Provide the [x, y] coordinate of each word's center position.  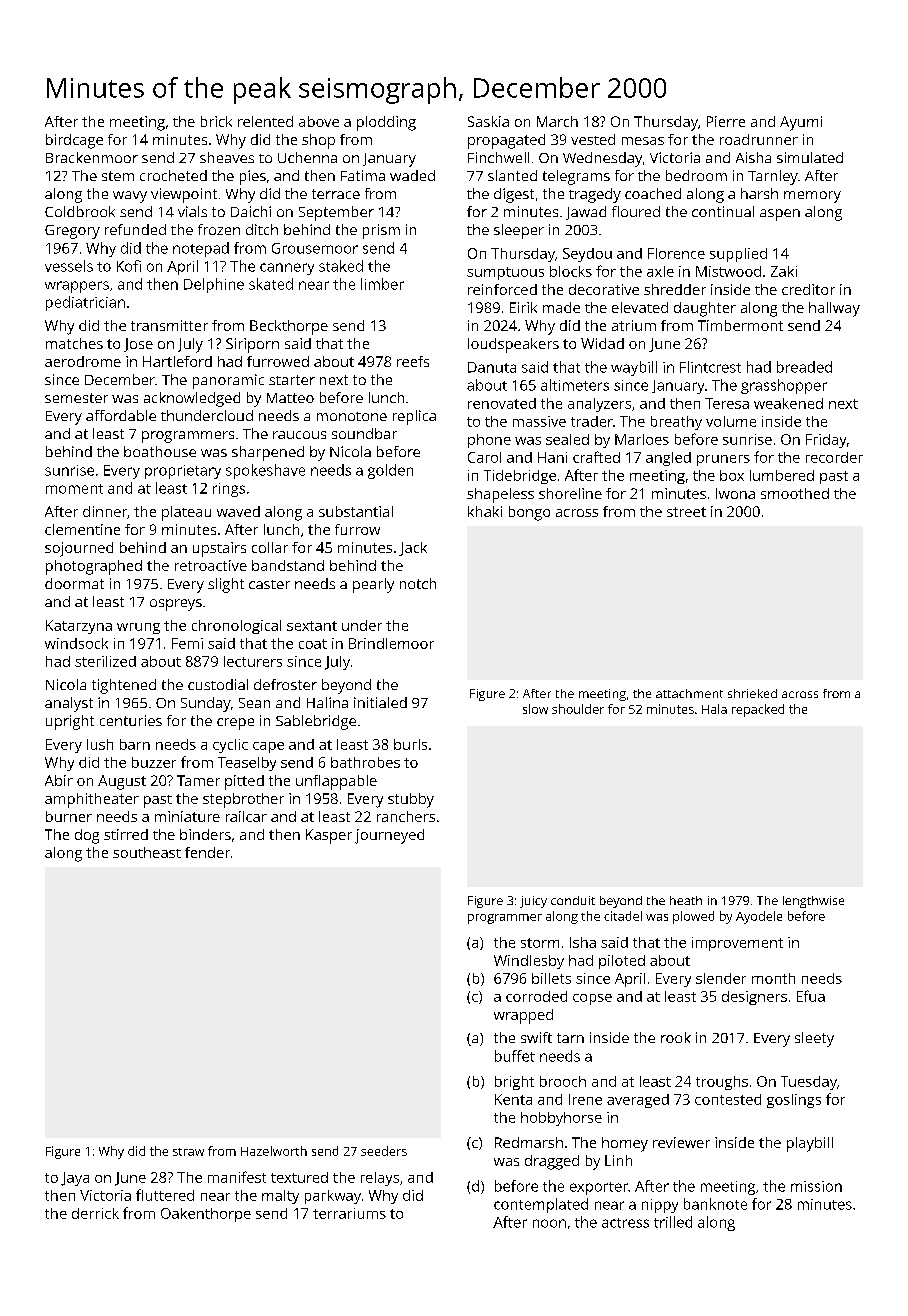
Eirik [523, 307]
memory [812, 197]
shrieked [752, 693]
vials [192, 211]
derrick [95, 1213]
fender [207, 852]
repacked [758, 710]
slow [535, 709]
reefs [413, 361]
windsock [76, 643]
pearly [373, 585]
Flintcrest [710, 367]
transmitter [169, 325]
